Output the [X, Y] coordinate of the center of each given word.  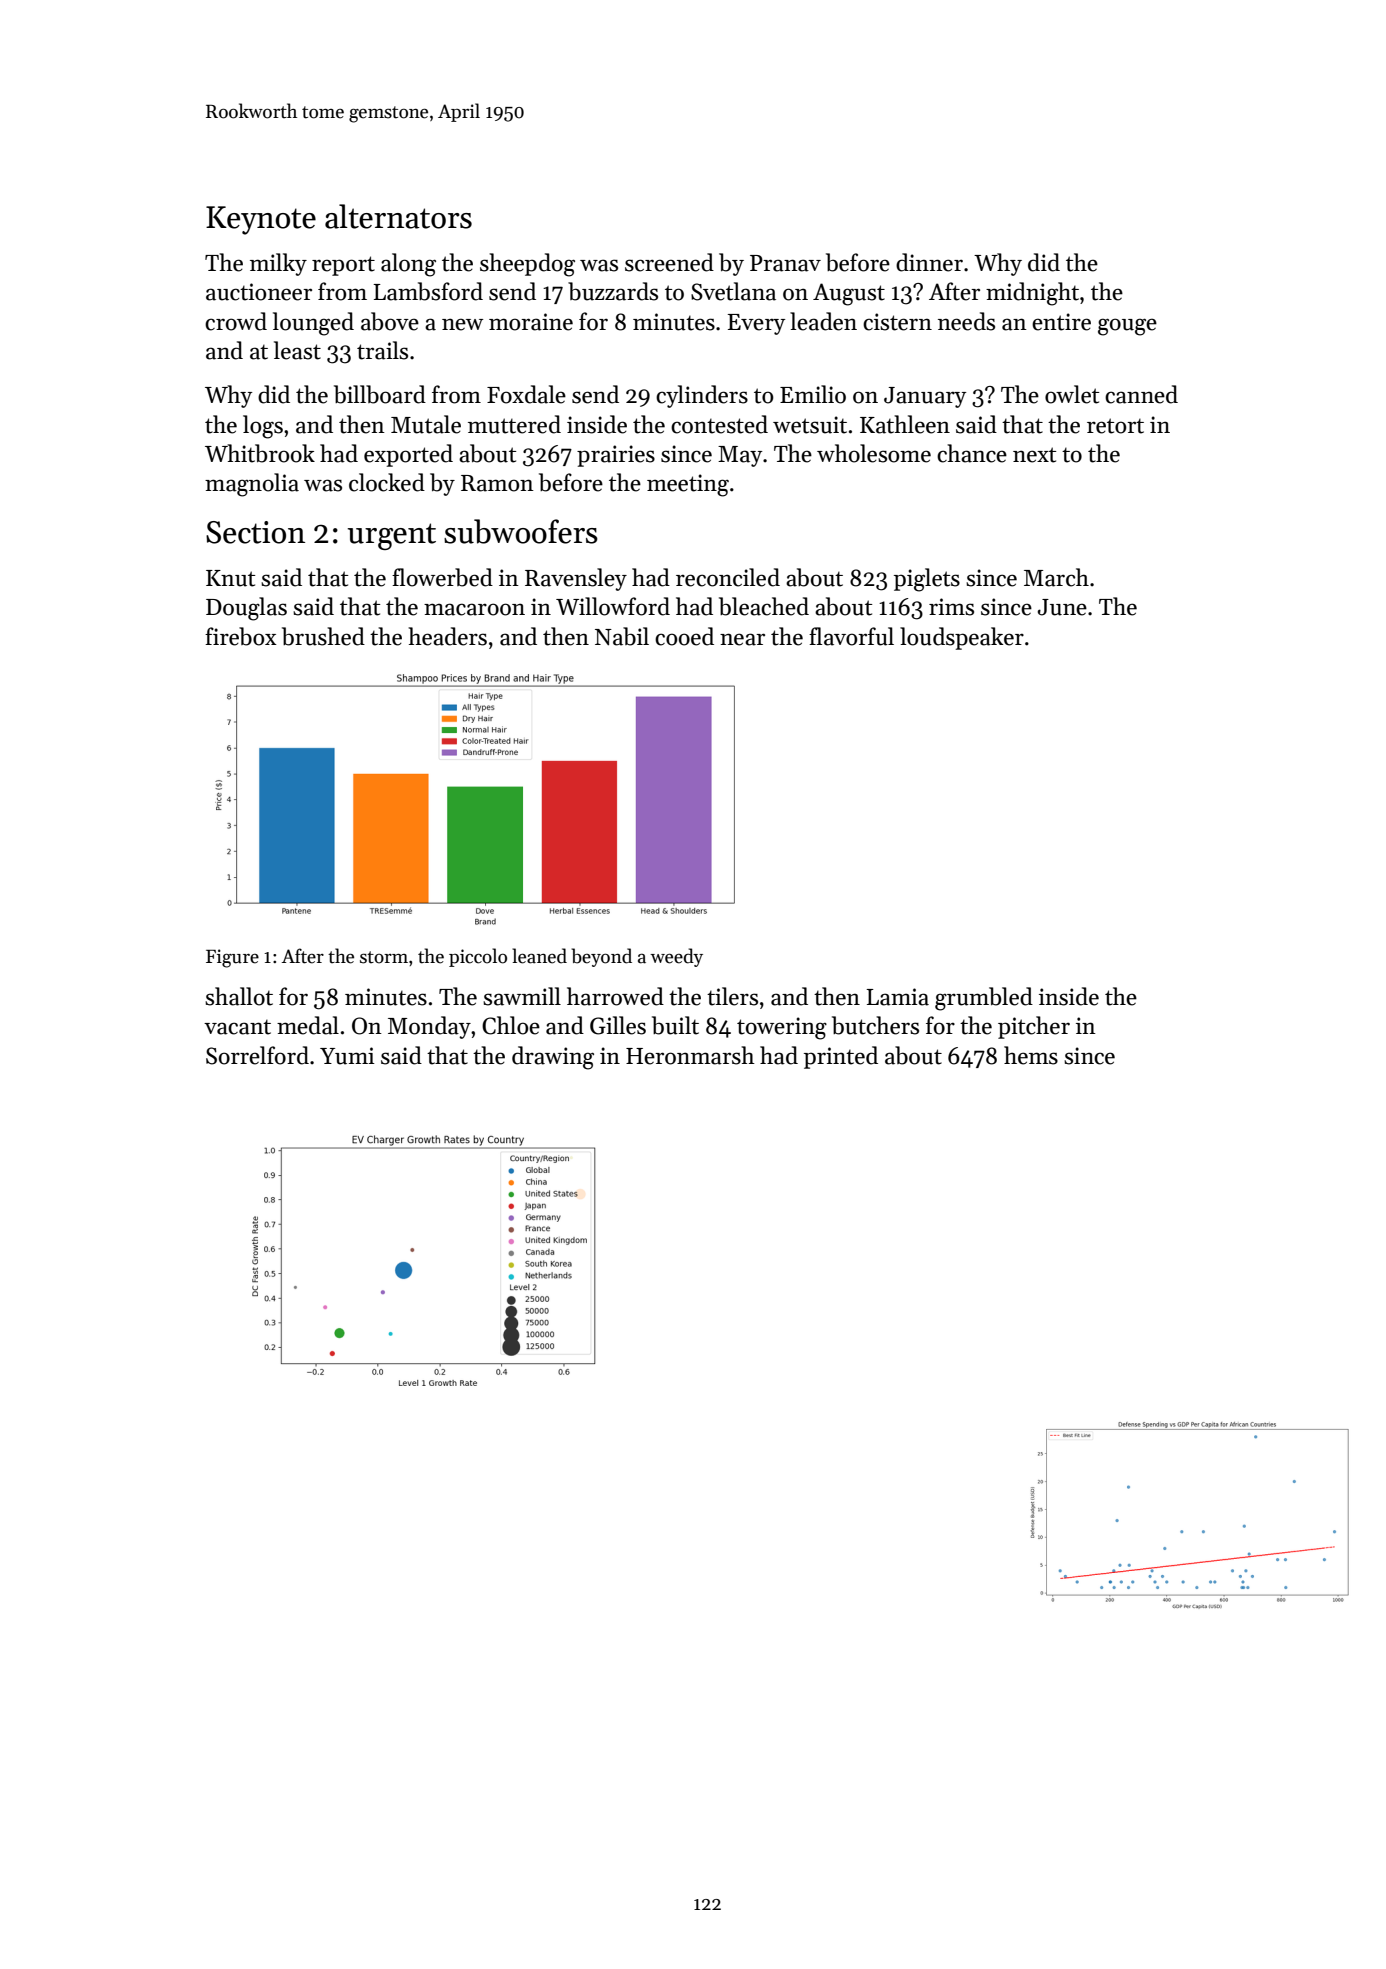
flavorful [851, 636]
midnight [1032, 294]
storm [384, 957]
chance [972, 453]
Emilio [813, 394]
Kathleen [905, 424]
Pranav [785, 263]
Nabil [622, 636]
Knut [230, 578]
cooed [684, 636]
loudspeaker [962, 638]
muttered [514, 424]
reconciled [728, 577]
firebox [241, 636]
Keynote [261, 220]
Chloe [511, 1025]
